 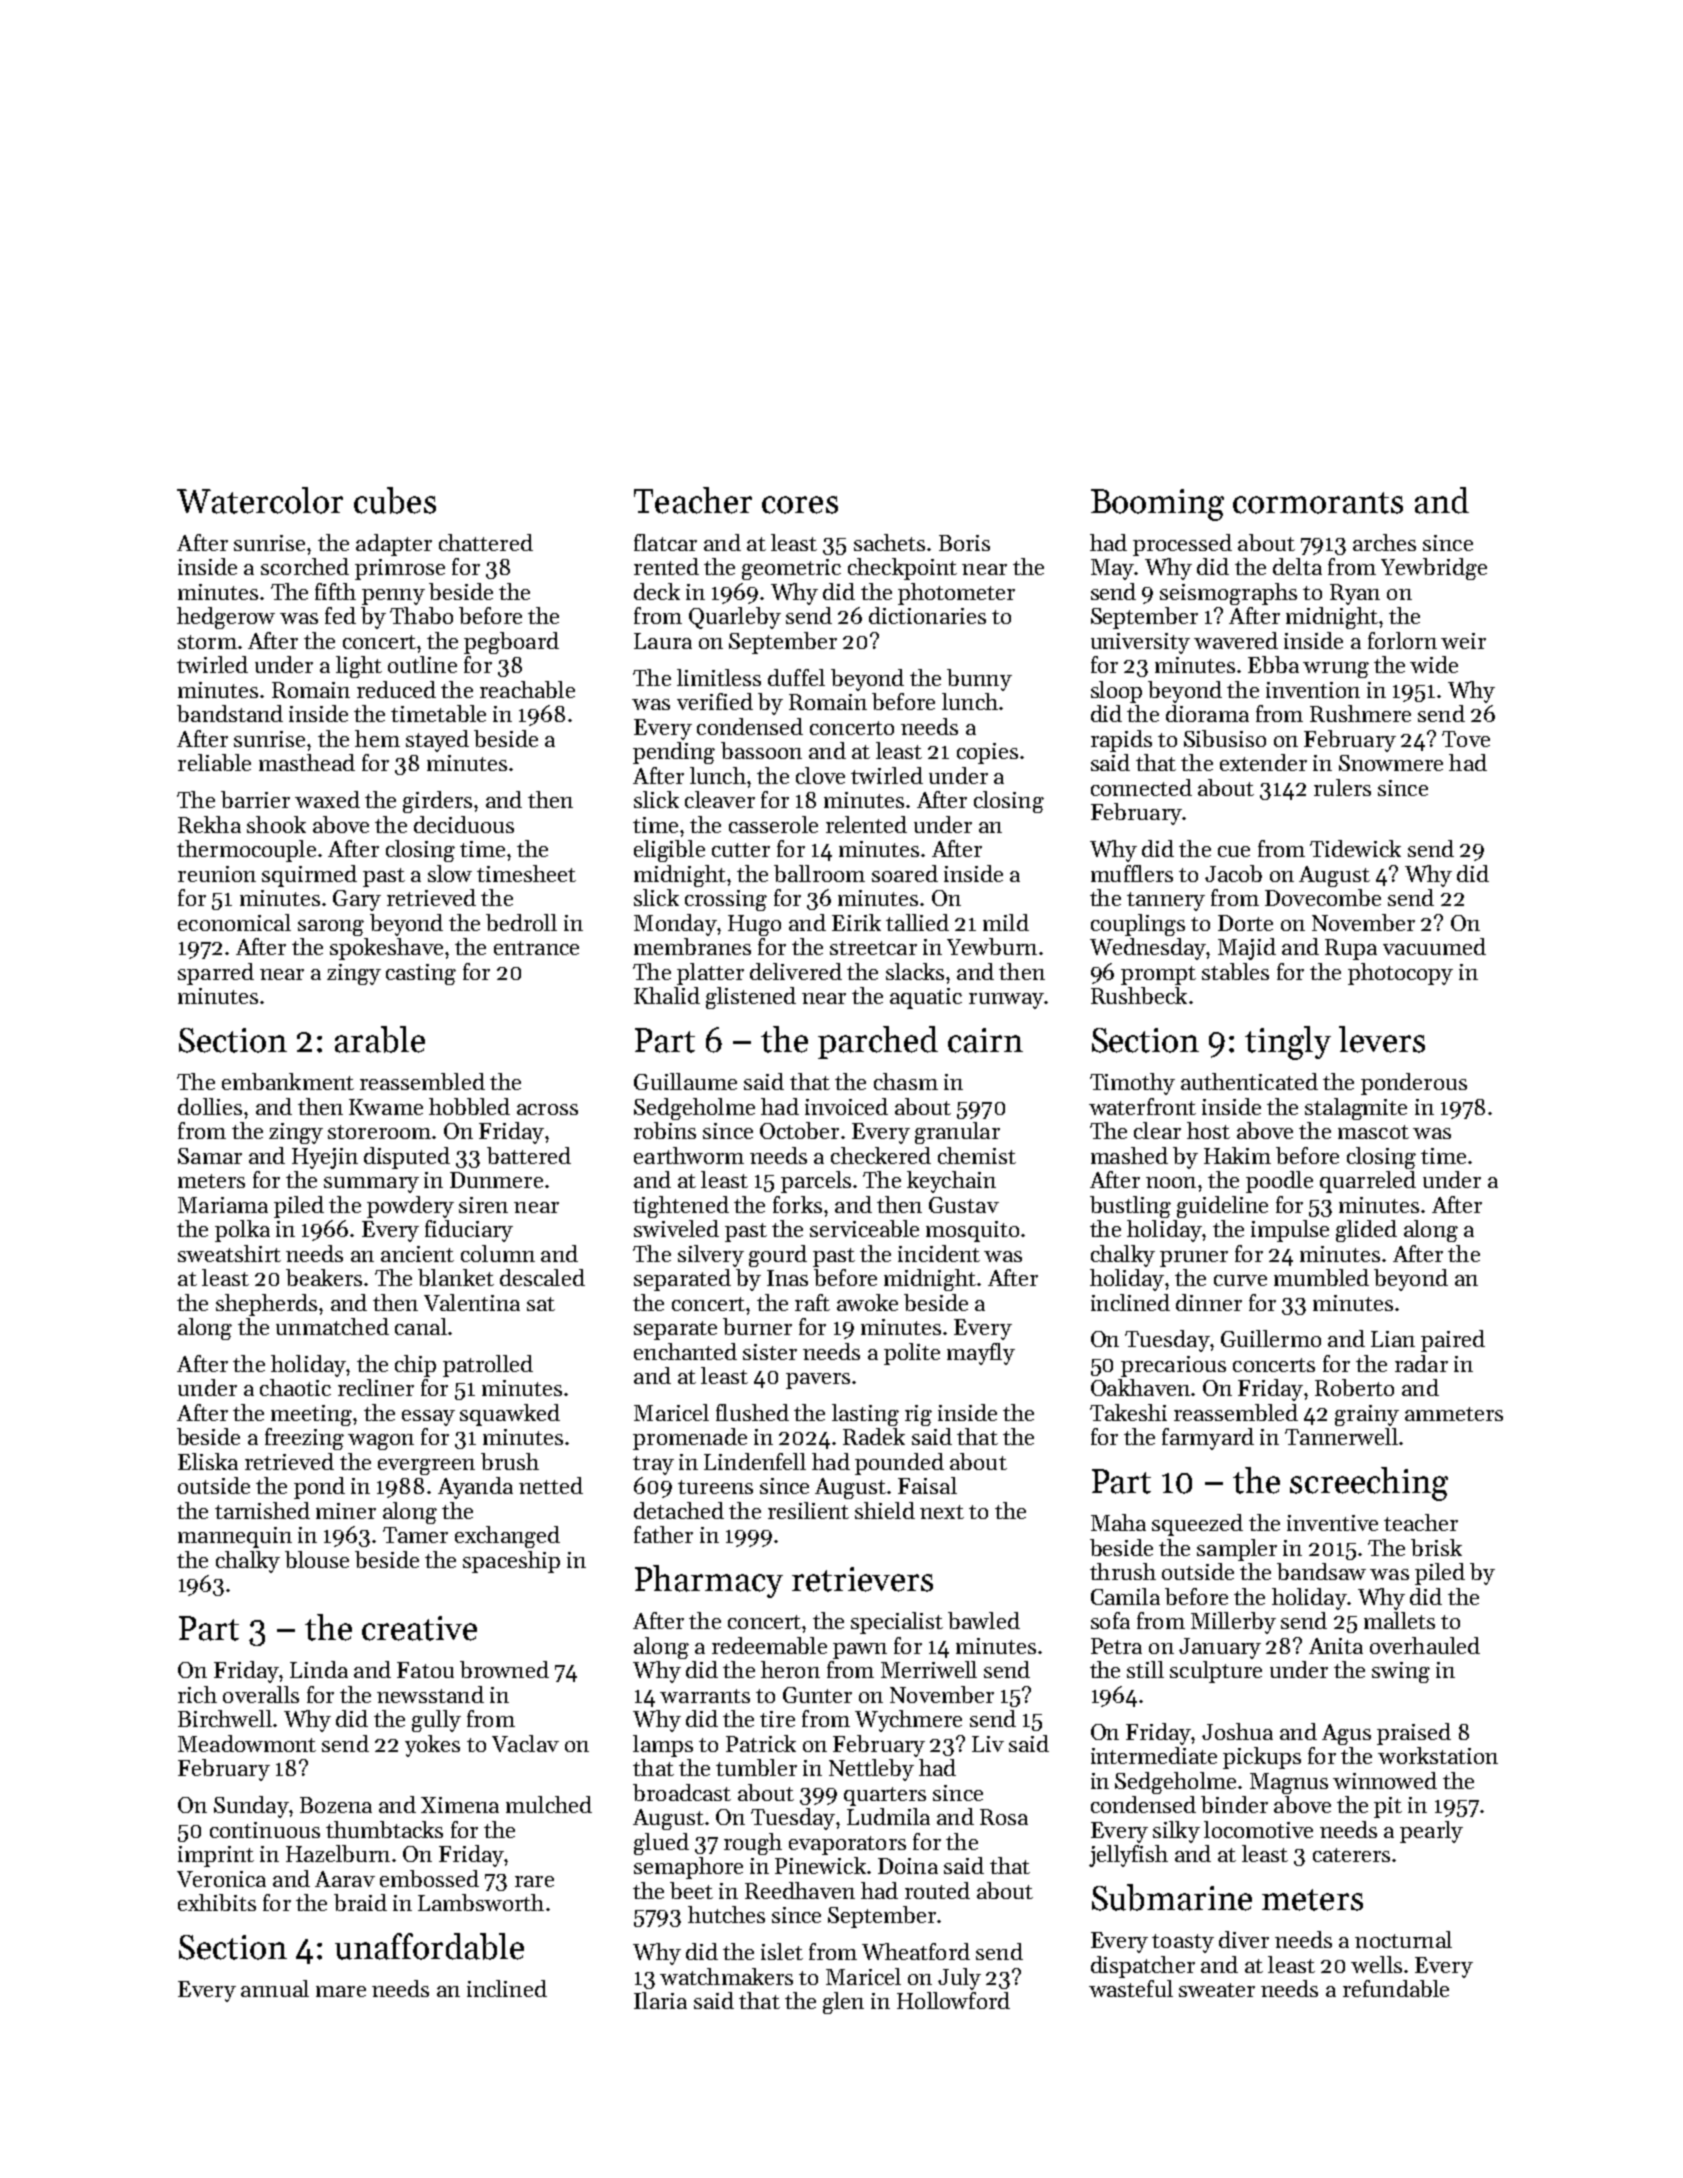 What do you see at coordinates (715, 1487) in the screenshot?
I see `tureens` at bounding box center [715, 1487].
